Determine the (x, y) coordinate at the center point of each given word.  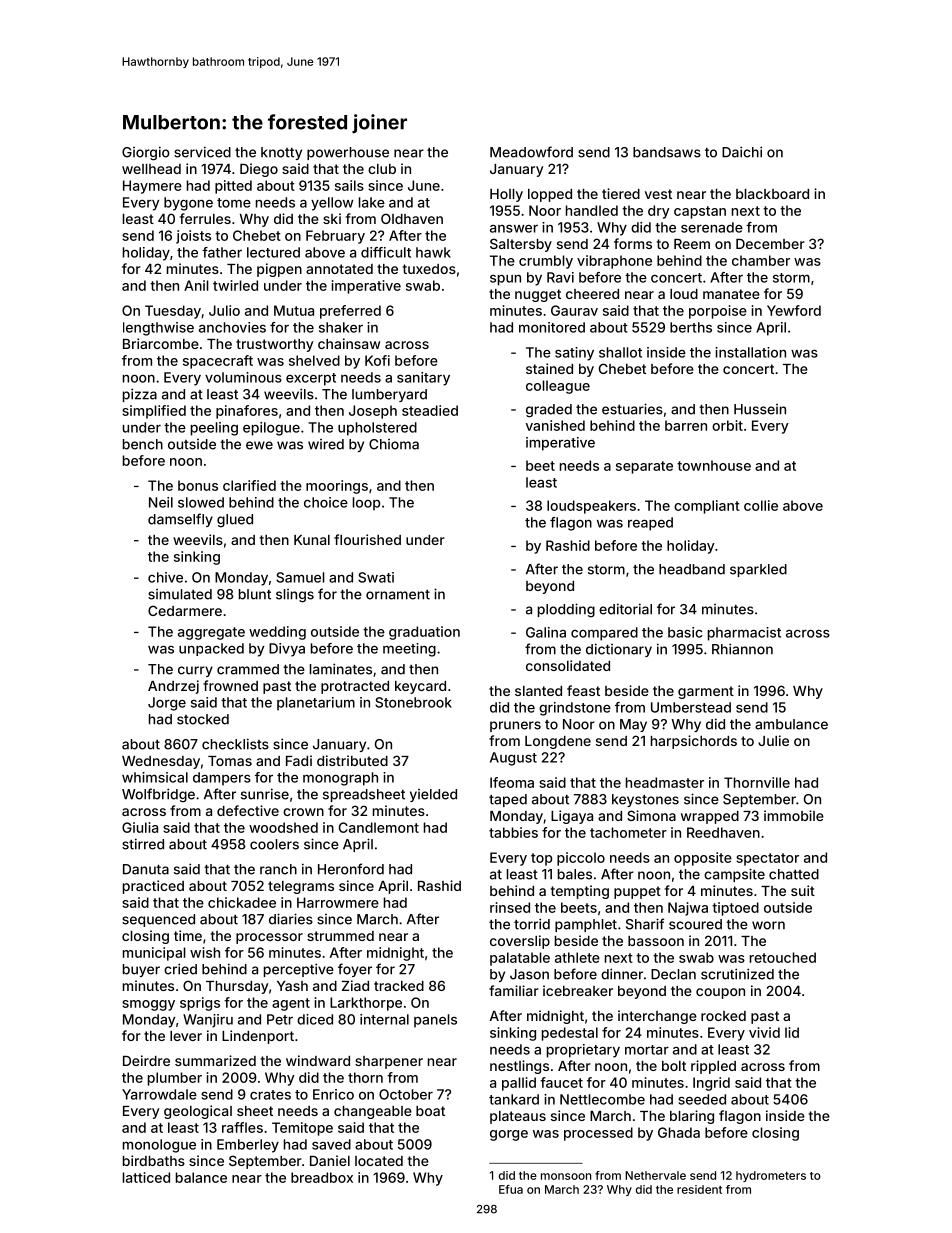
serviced (202, 152)
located (379, 1161)
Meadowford (531, 152)
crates (270, 1095)
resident (699, 1189)
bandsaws (667, 152)
